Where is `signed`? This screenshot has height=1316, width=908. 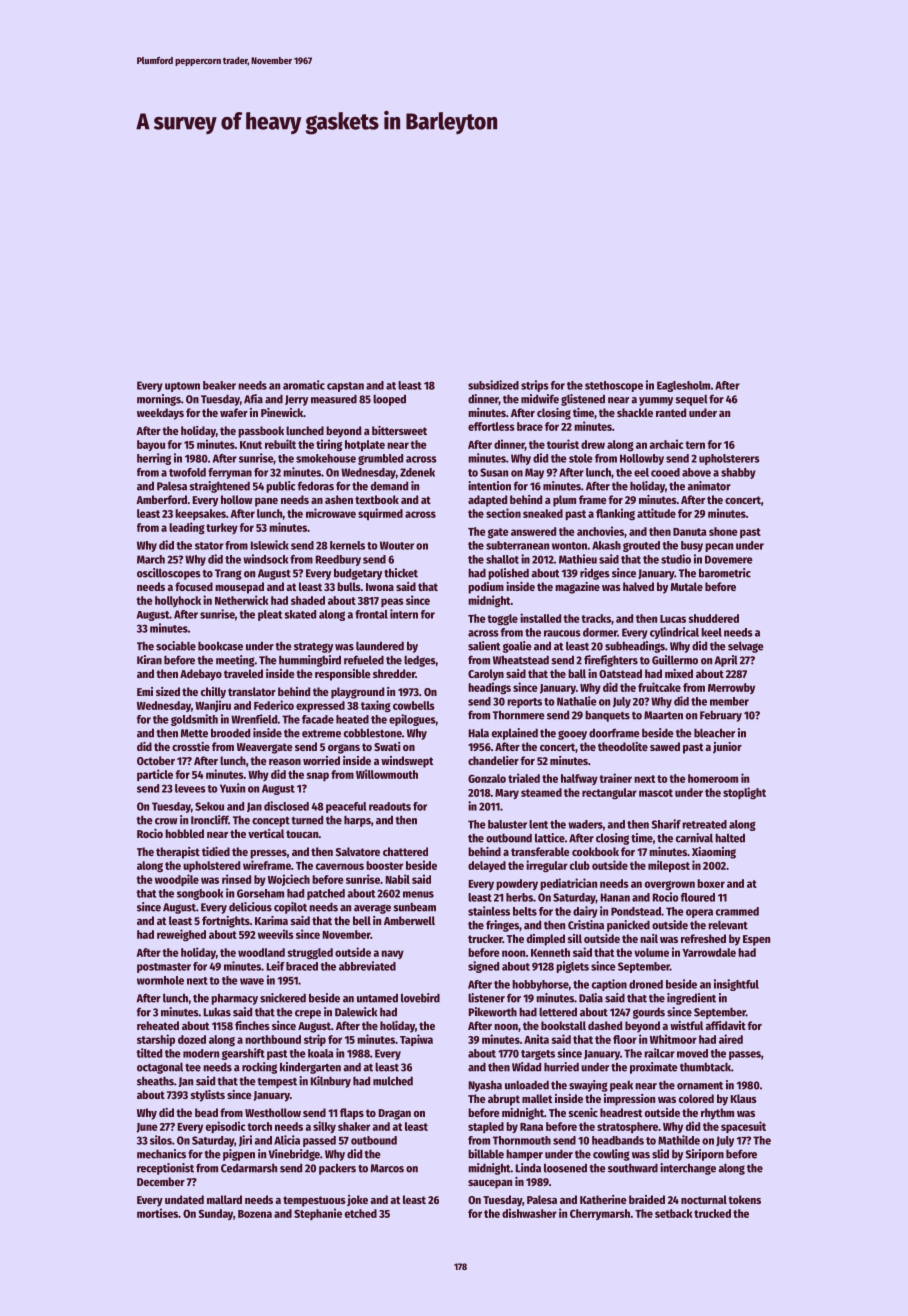
signed is located at coordinates (483, 967).
